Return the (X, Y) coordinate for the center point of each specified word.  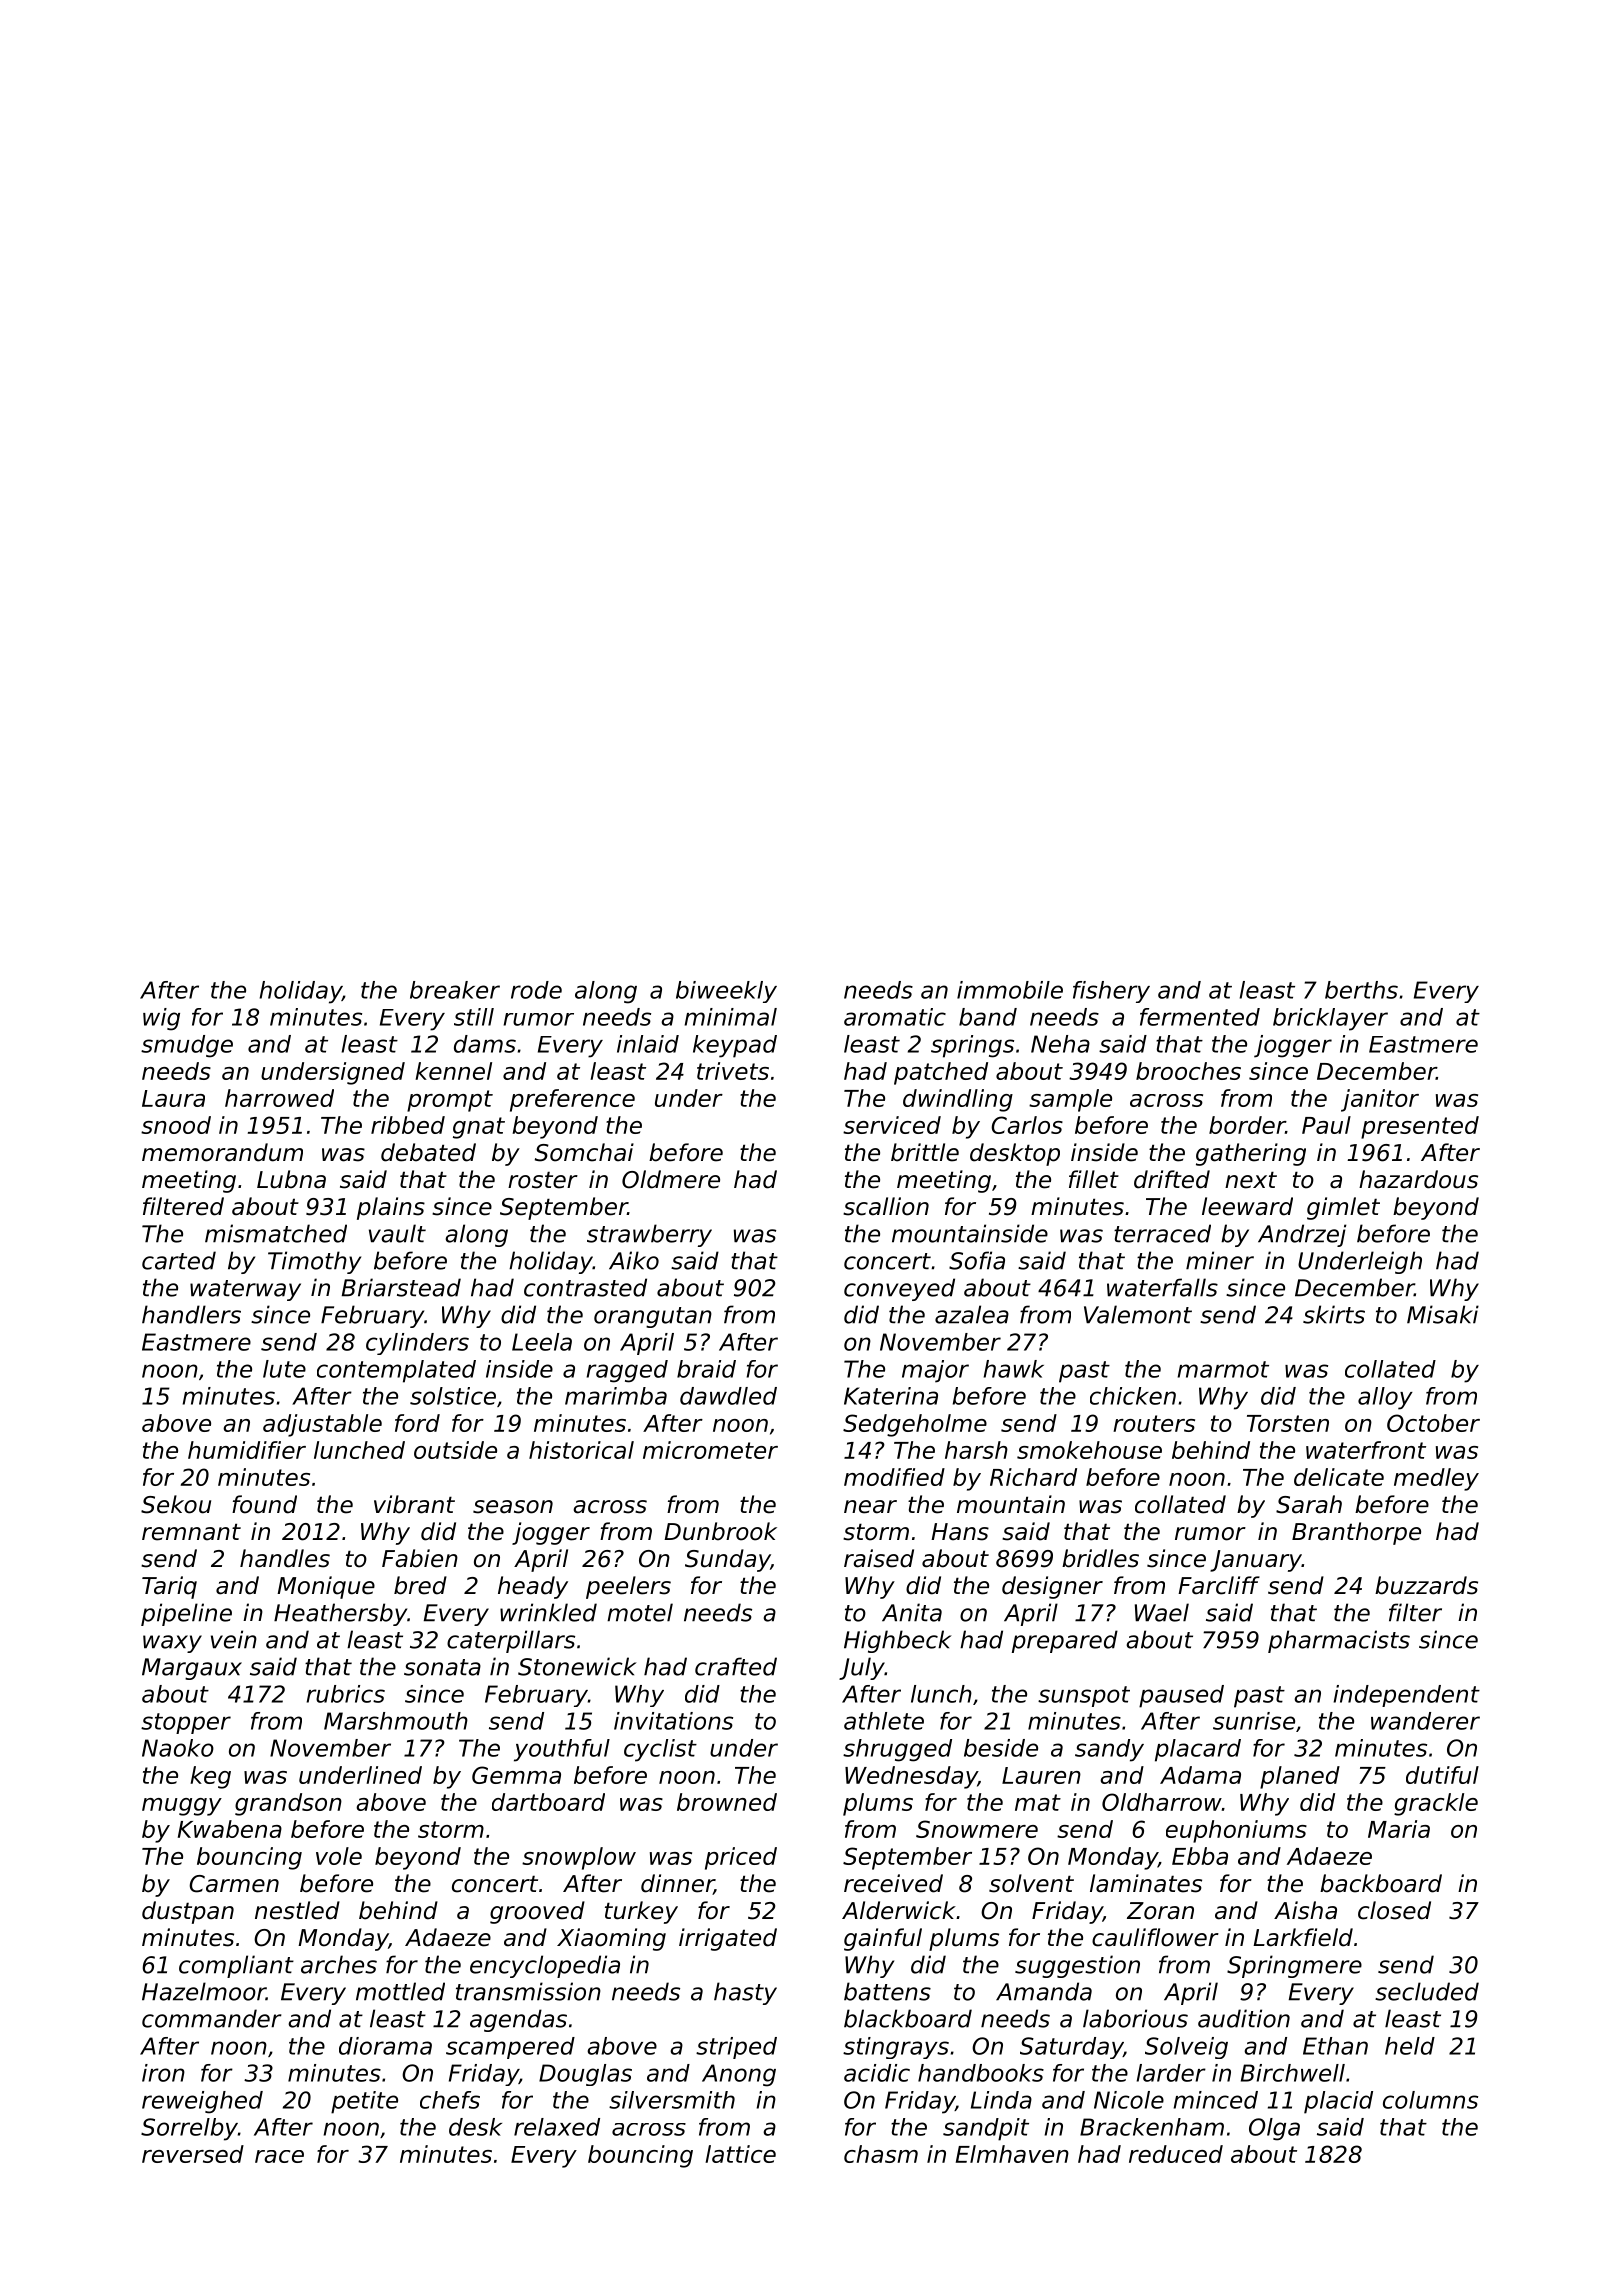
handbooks (981, 2073)
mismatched (276, 1233)
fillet (1094, 1179)
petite (364, 2102)
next (1251, 1180)
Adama (1200, 1775)
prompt (450, 1101)
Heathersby (340, 1614)
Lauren (1041, 1775)
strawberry (649, 1235)
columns (1430, 2100)
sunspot (1084, 1696)
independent (1407, 1696)
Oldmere (671, 1179)
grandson (288, 1804)
